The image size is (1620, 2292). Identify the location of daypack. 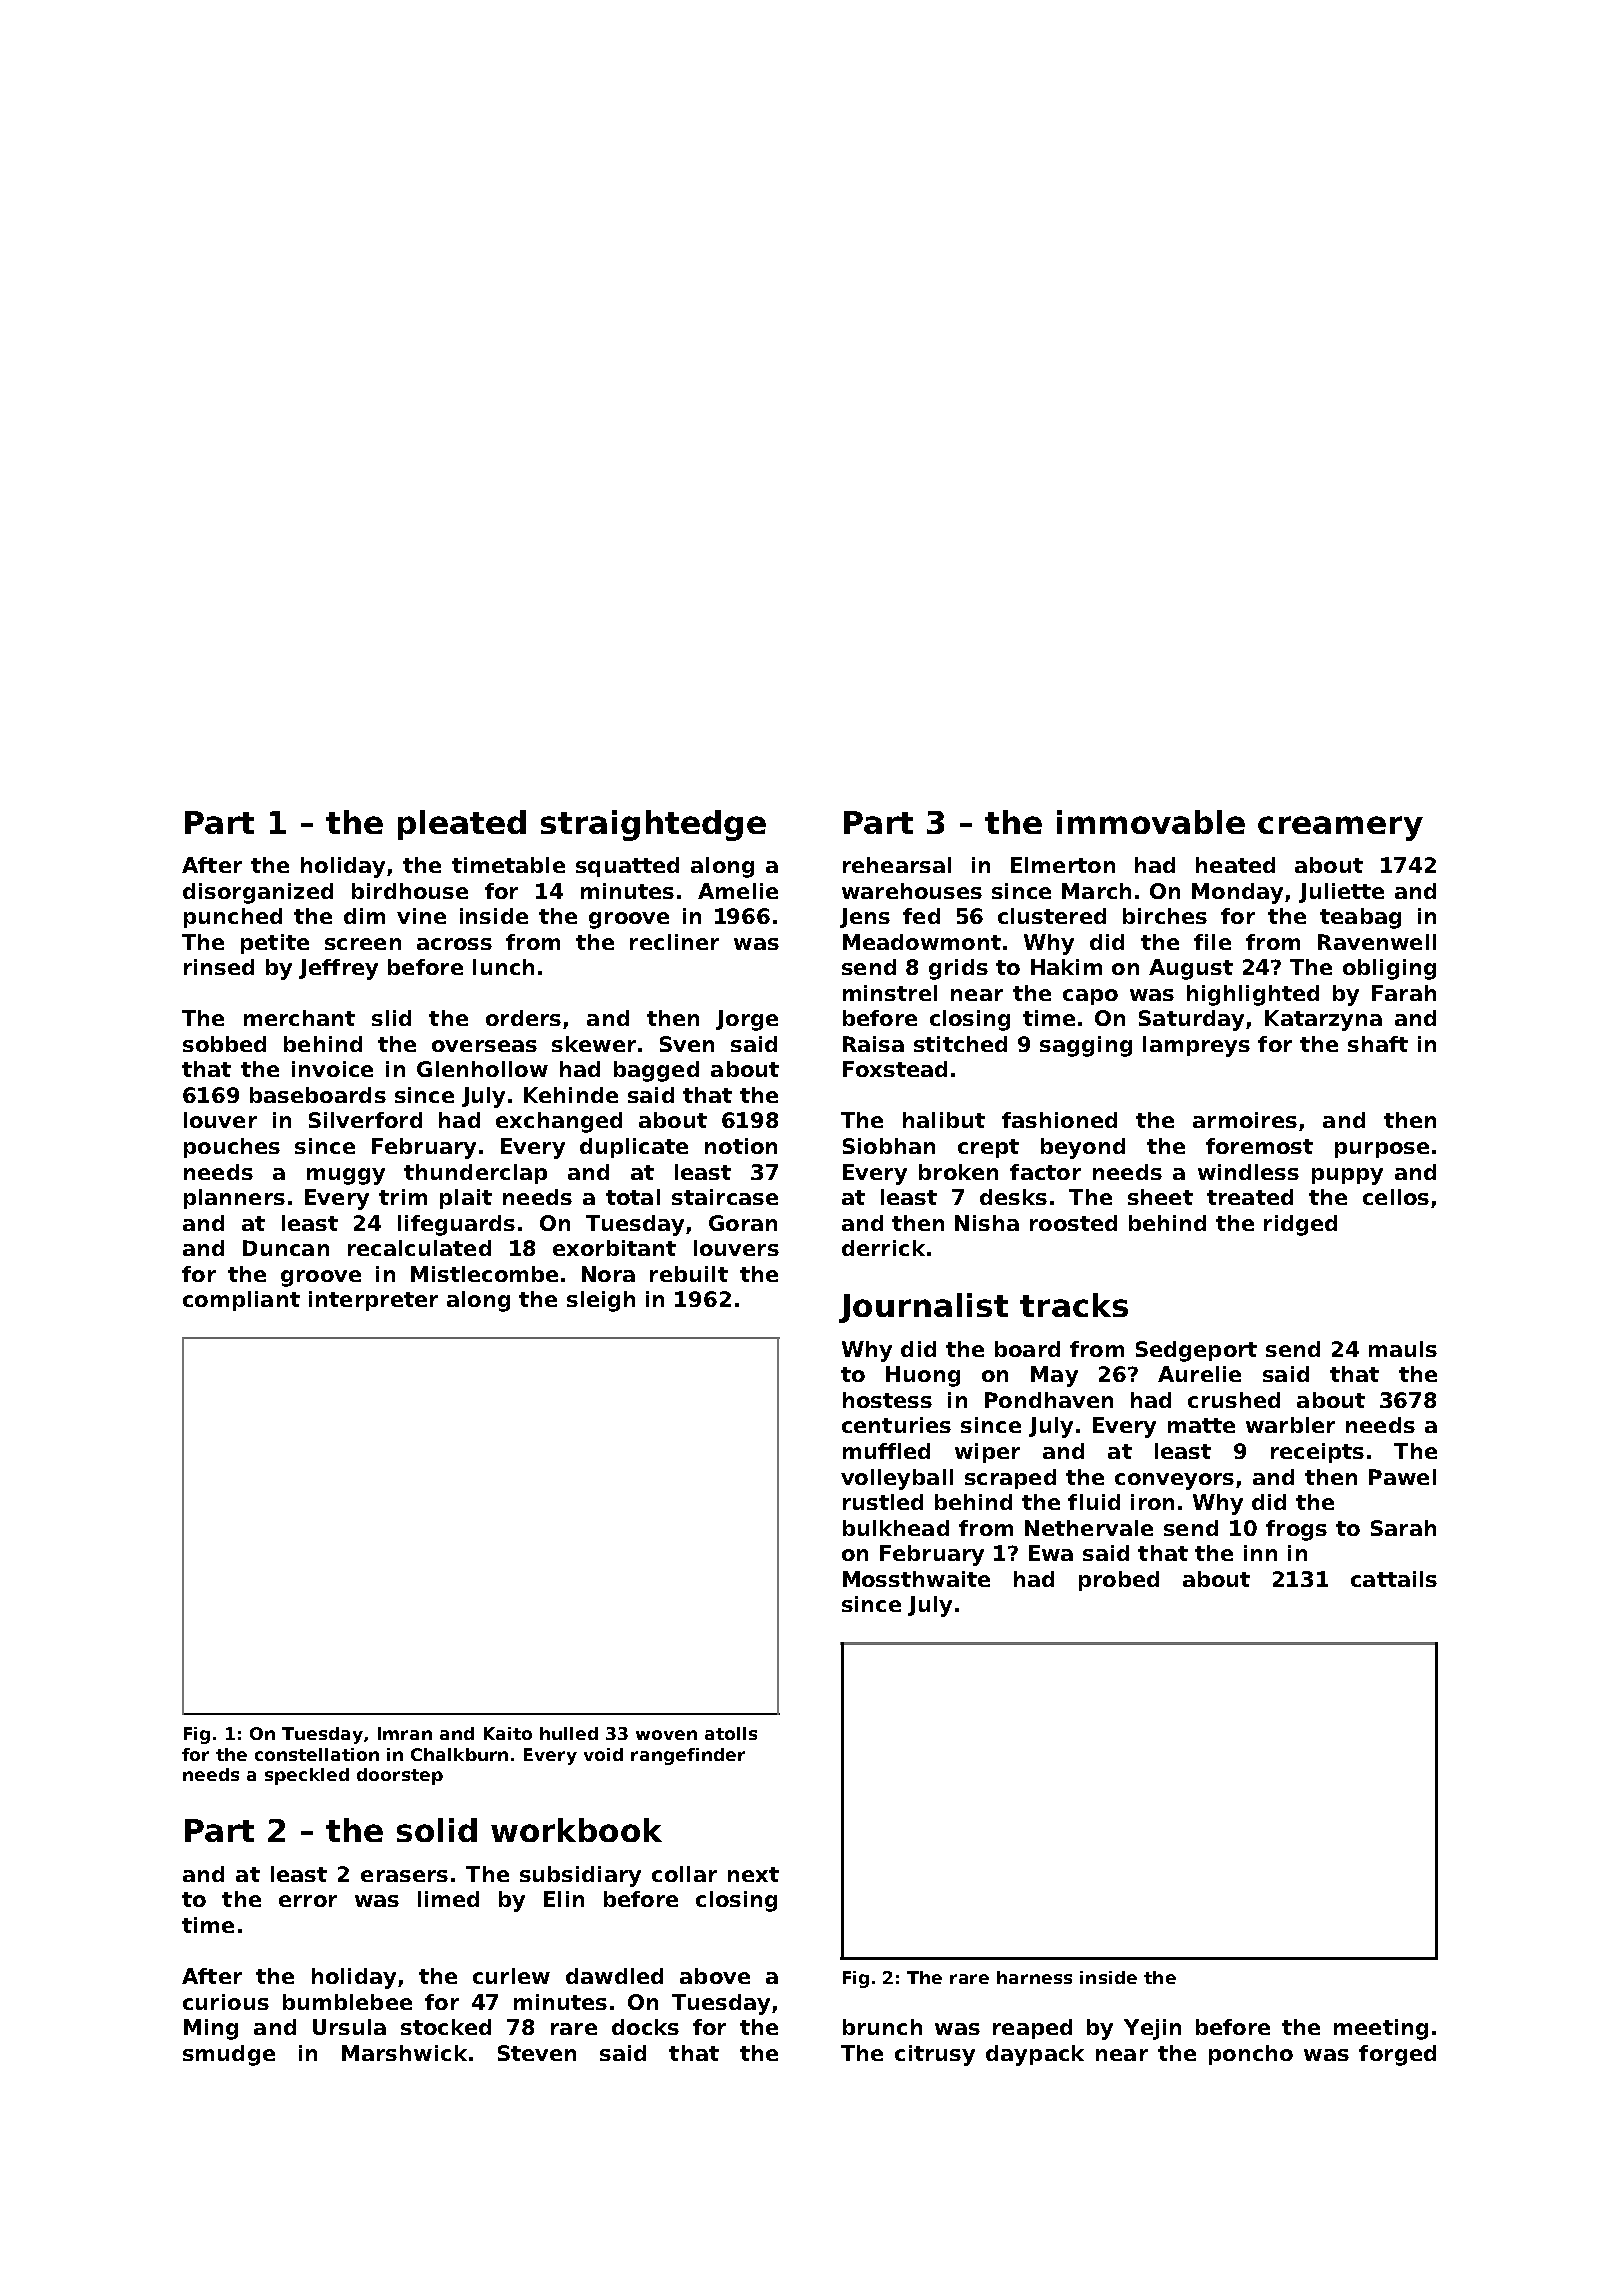
(1035, 2055).
